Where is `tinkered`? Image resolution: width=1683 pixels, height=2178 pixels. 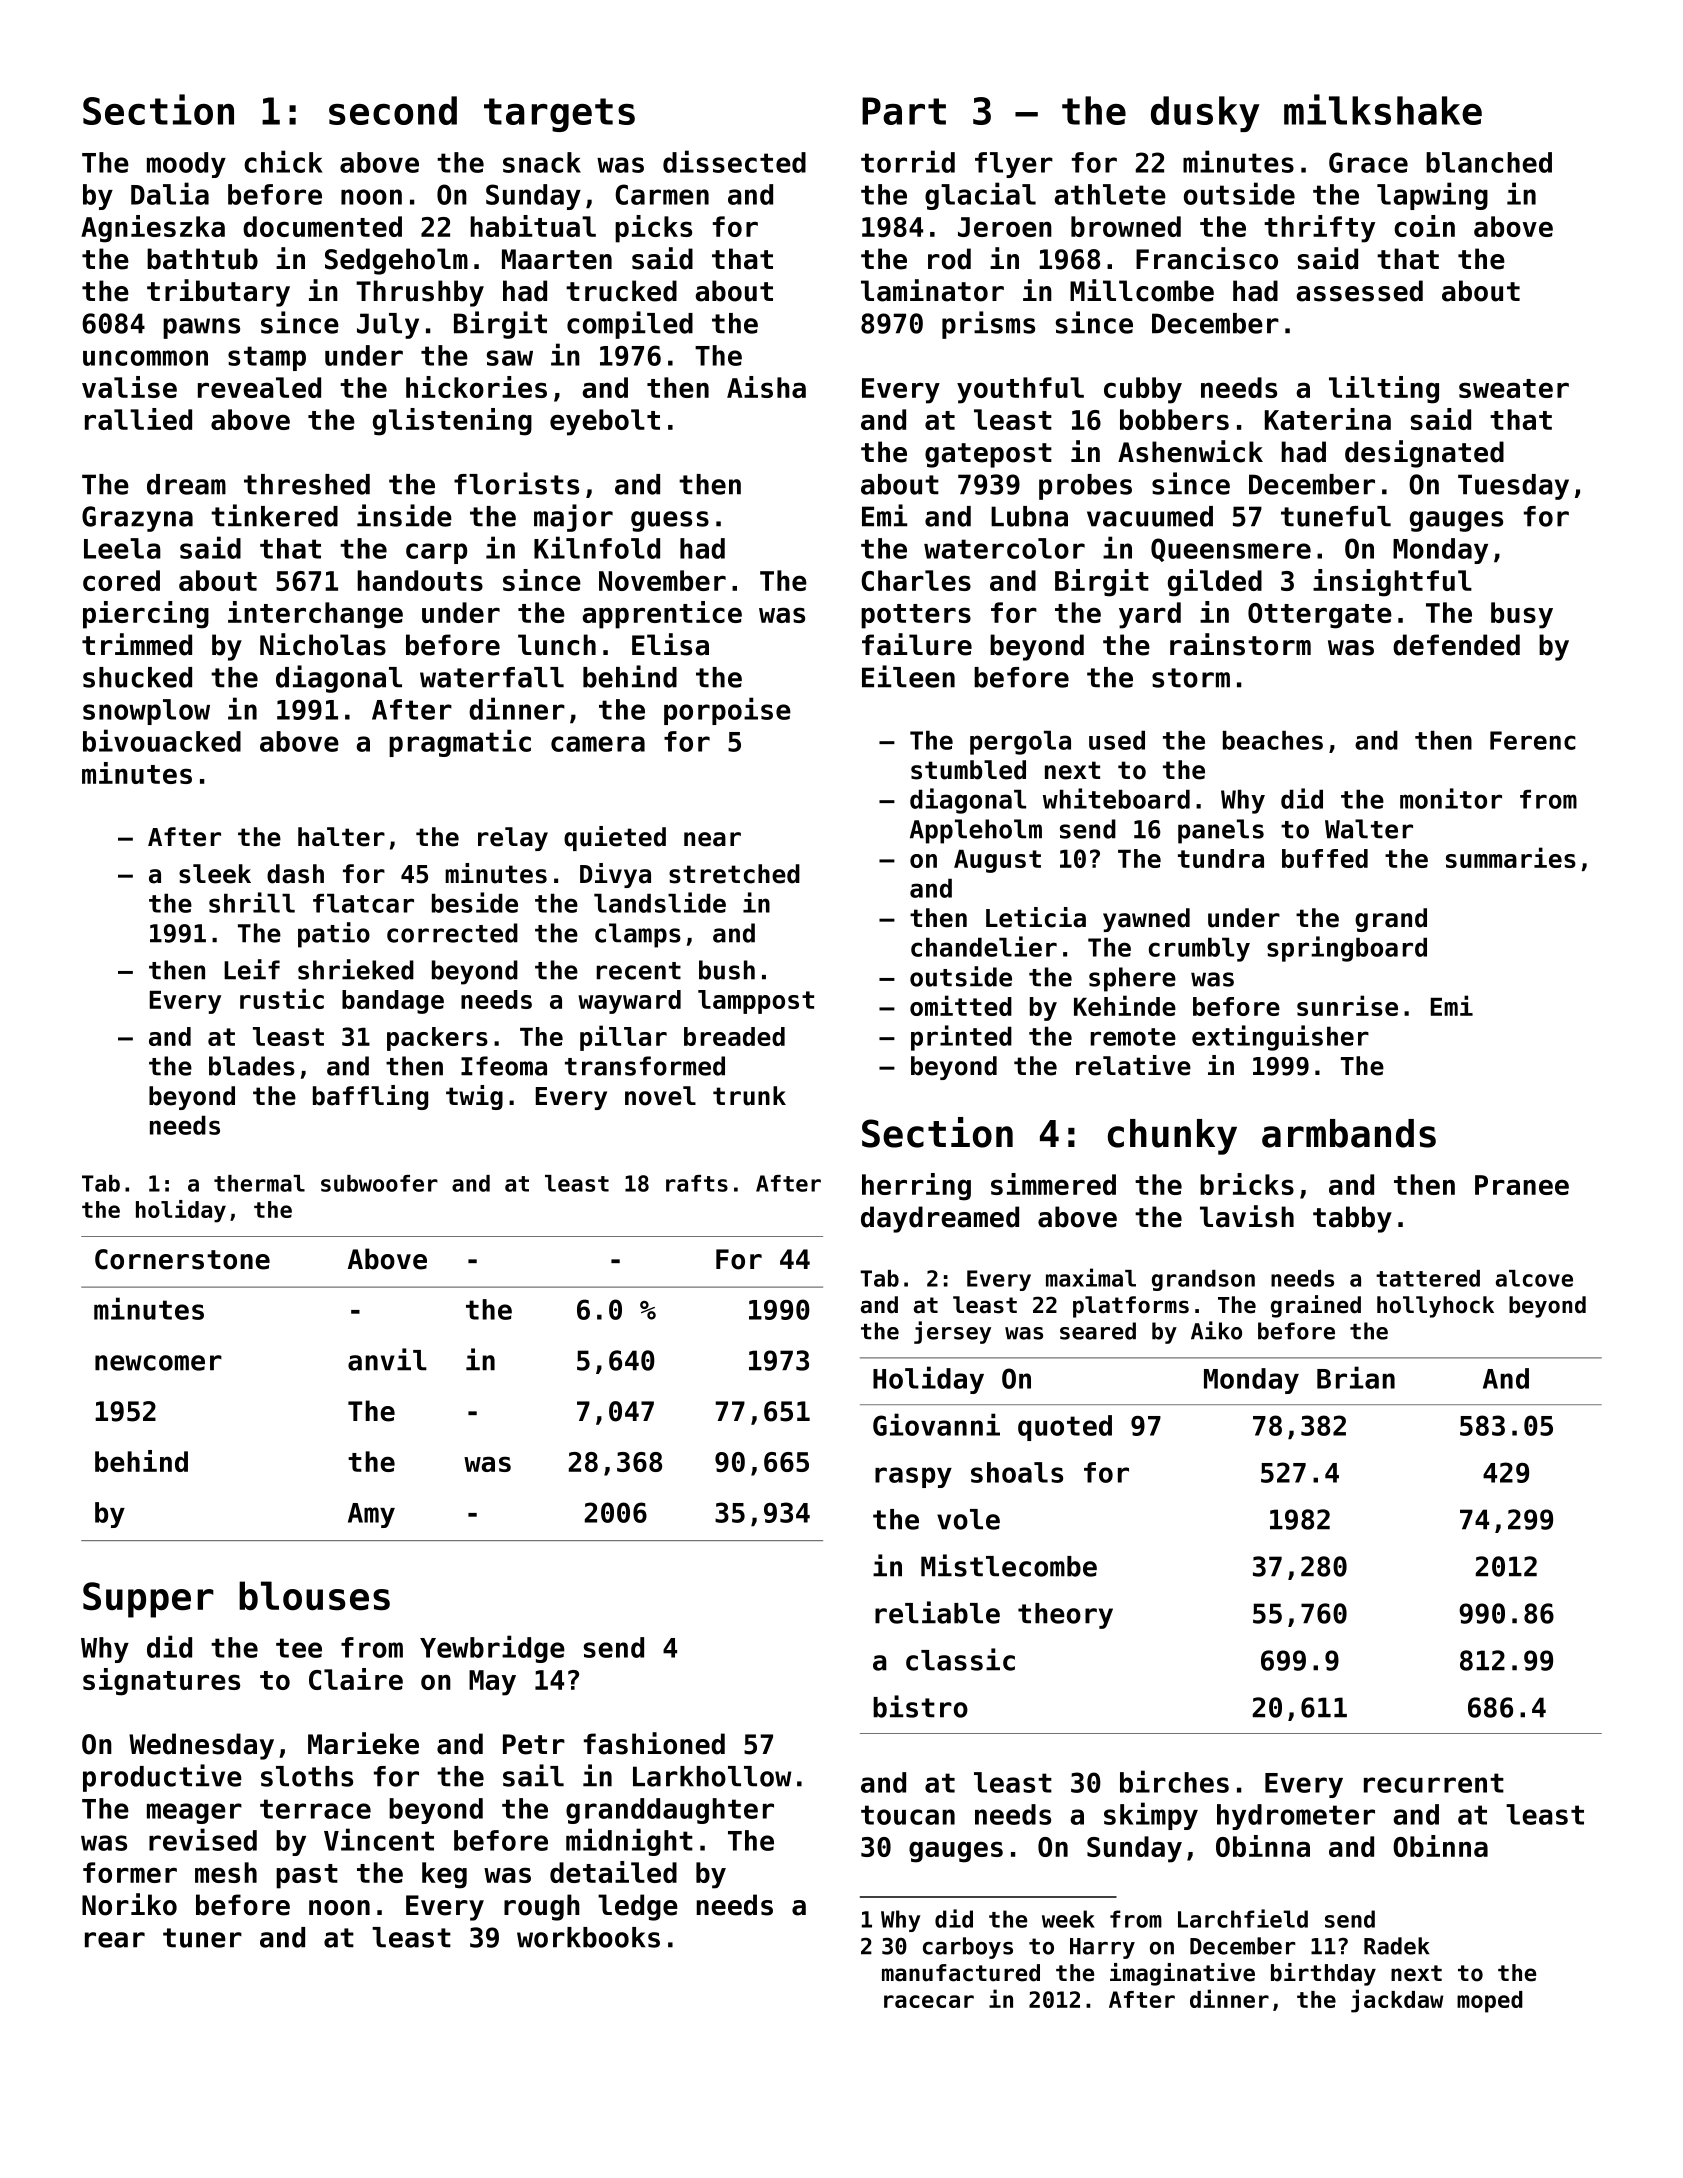
tinkered is located at coordinates (274, 515).
